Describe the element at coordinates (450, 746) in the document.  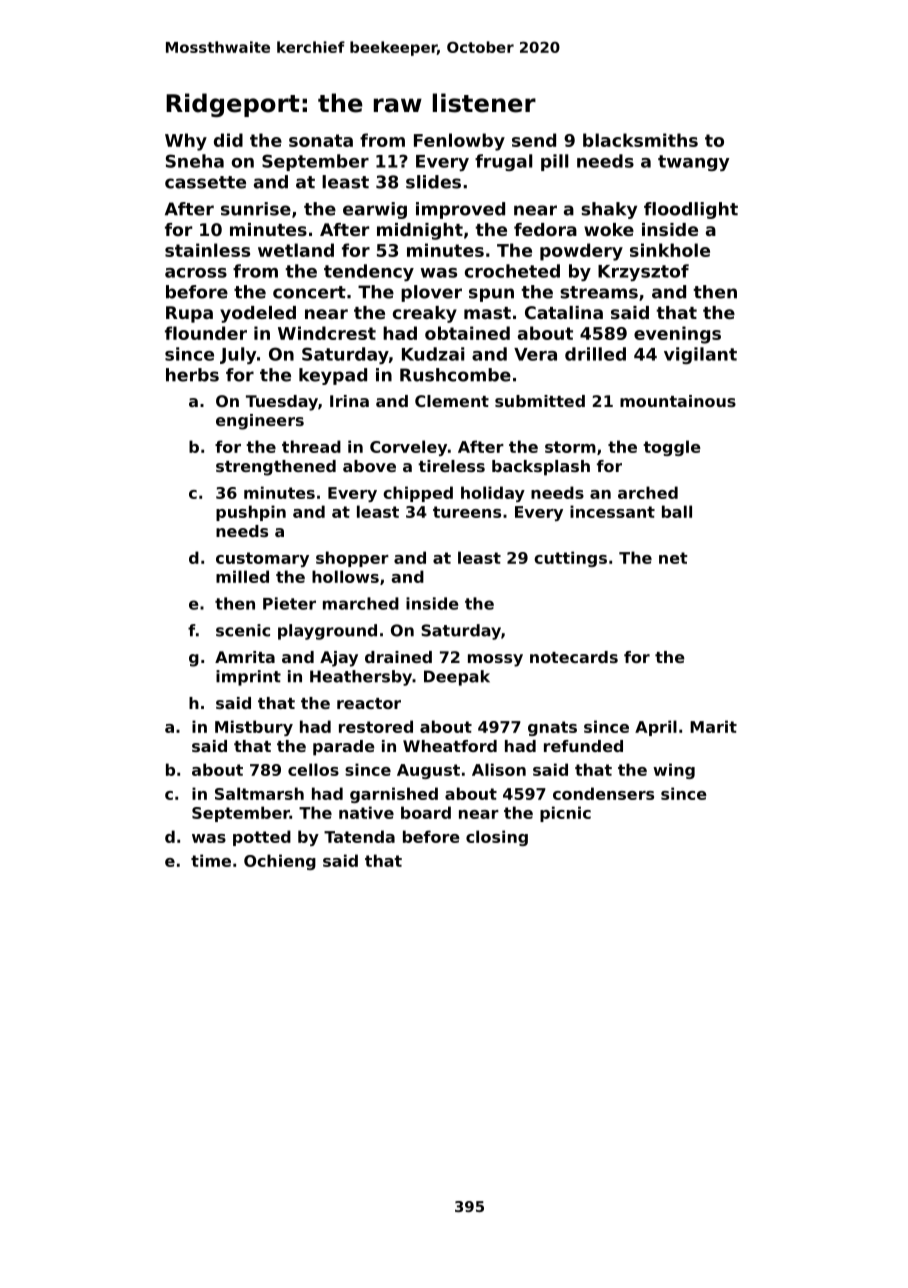
I see `Wheatford` at that location.
